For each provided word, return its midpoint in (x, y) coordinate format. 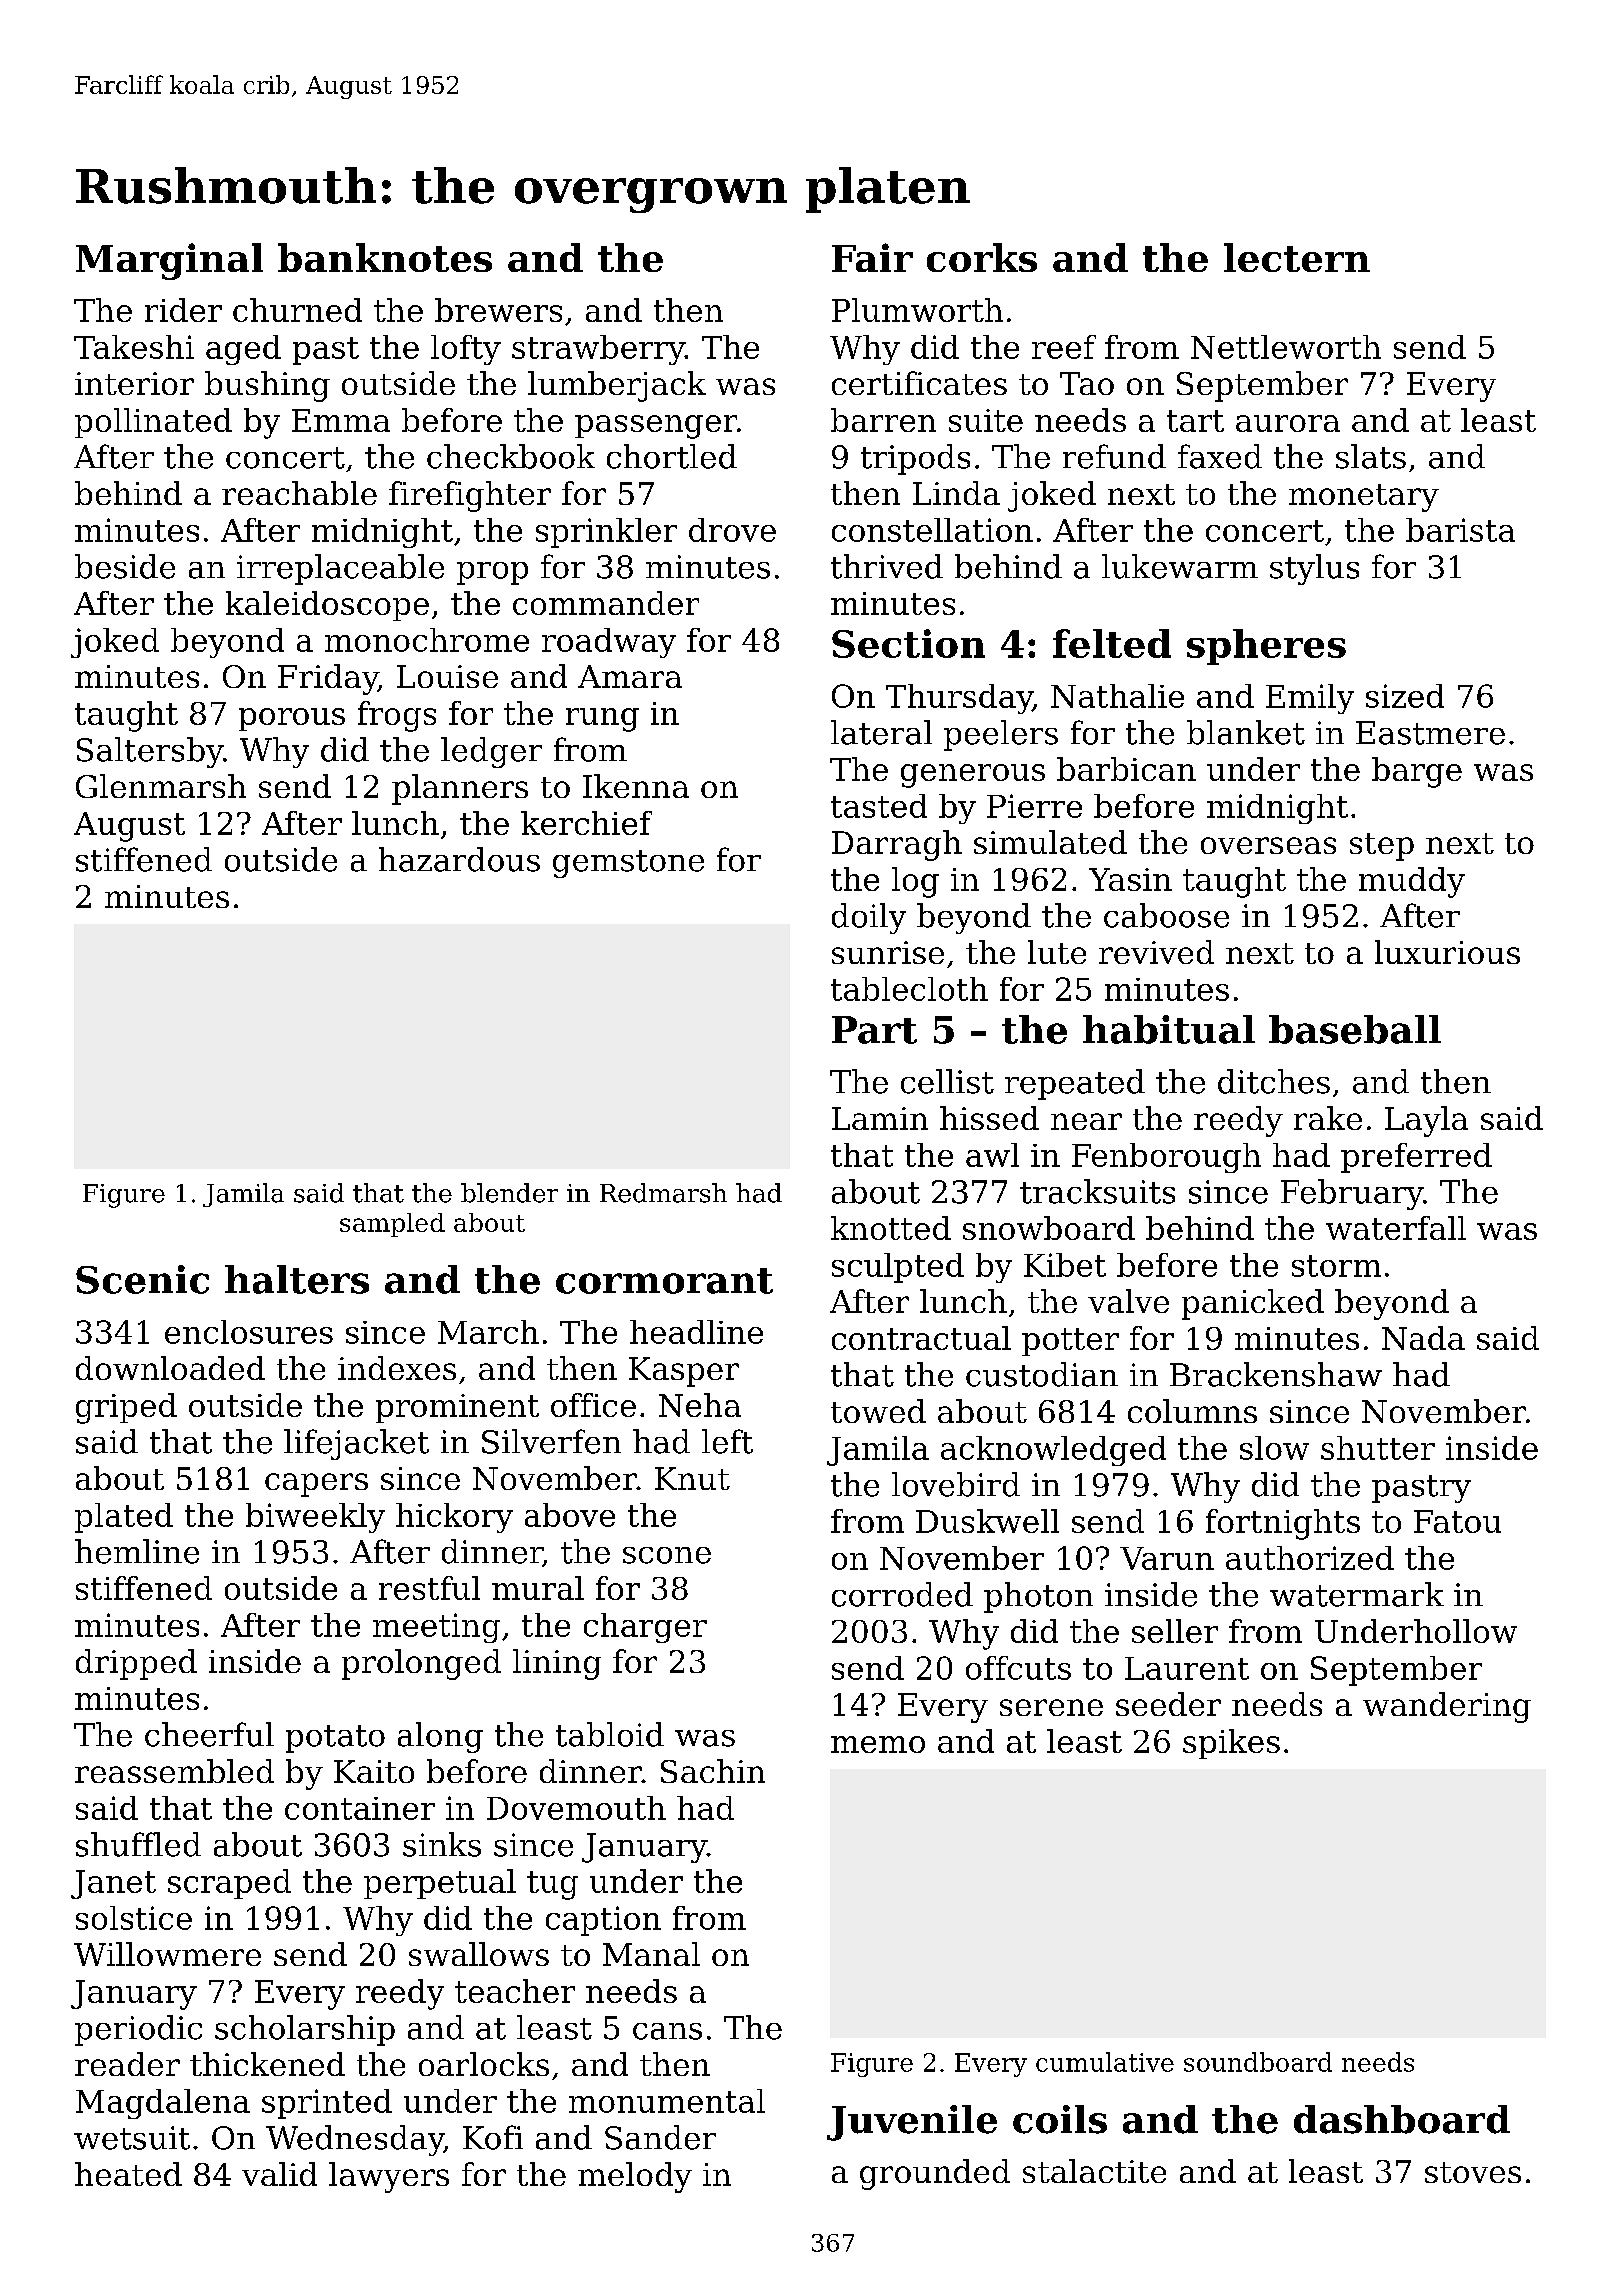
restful (429, 1588)
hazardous (459, 859)
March (488, 1332)
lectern (1297, 257)
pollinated (153, 423)
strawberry (598, 350)
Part (874, 1030)
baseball (1355, 1029)
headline (696, 1332)
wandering (1447, 1707)
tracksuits (1097, 1191)
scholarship (305, 2030)
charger (645, 1628)
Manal (651, 1954)
